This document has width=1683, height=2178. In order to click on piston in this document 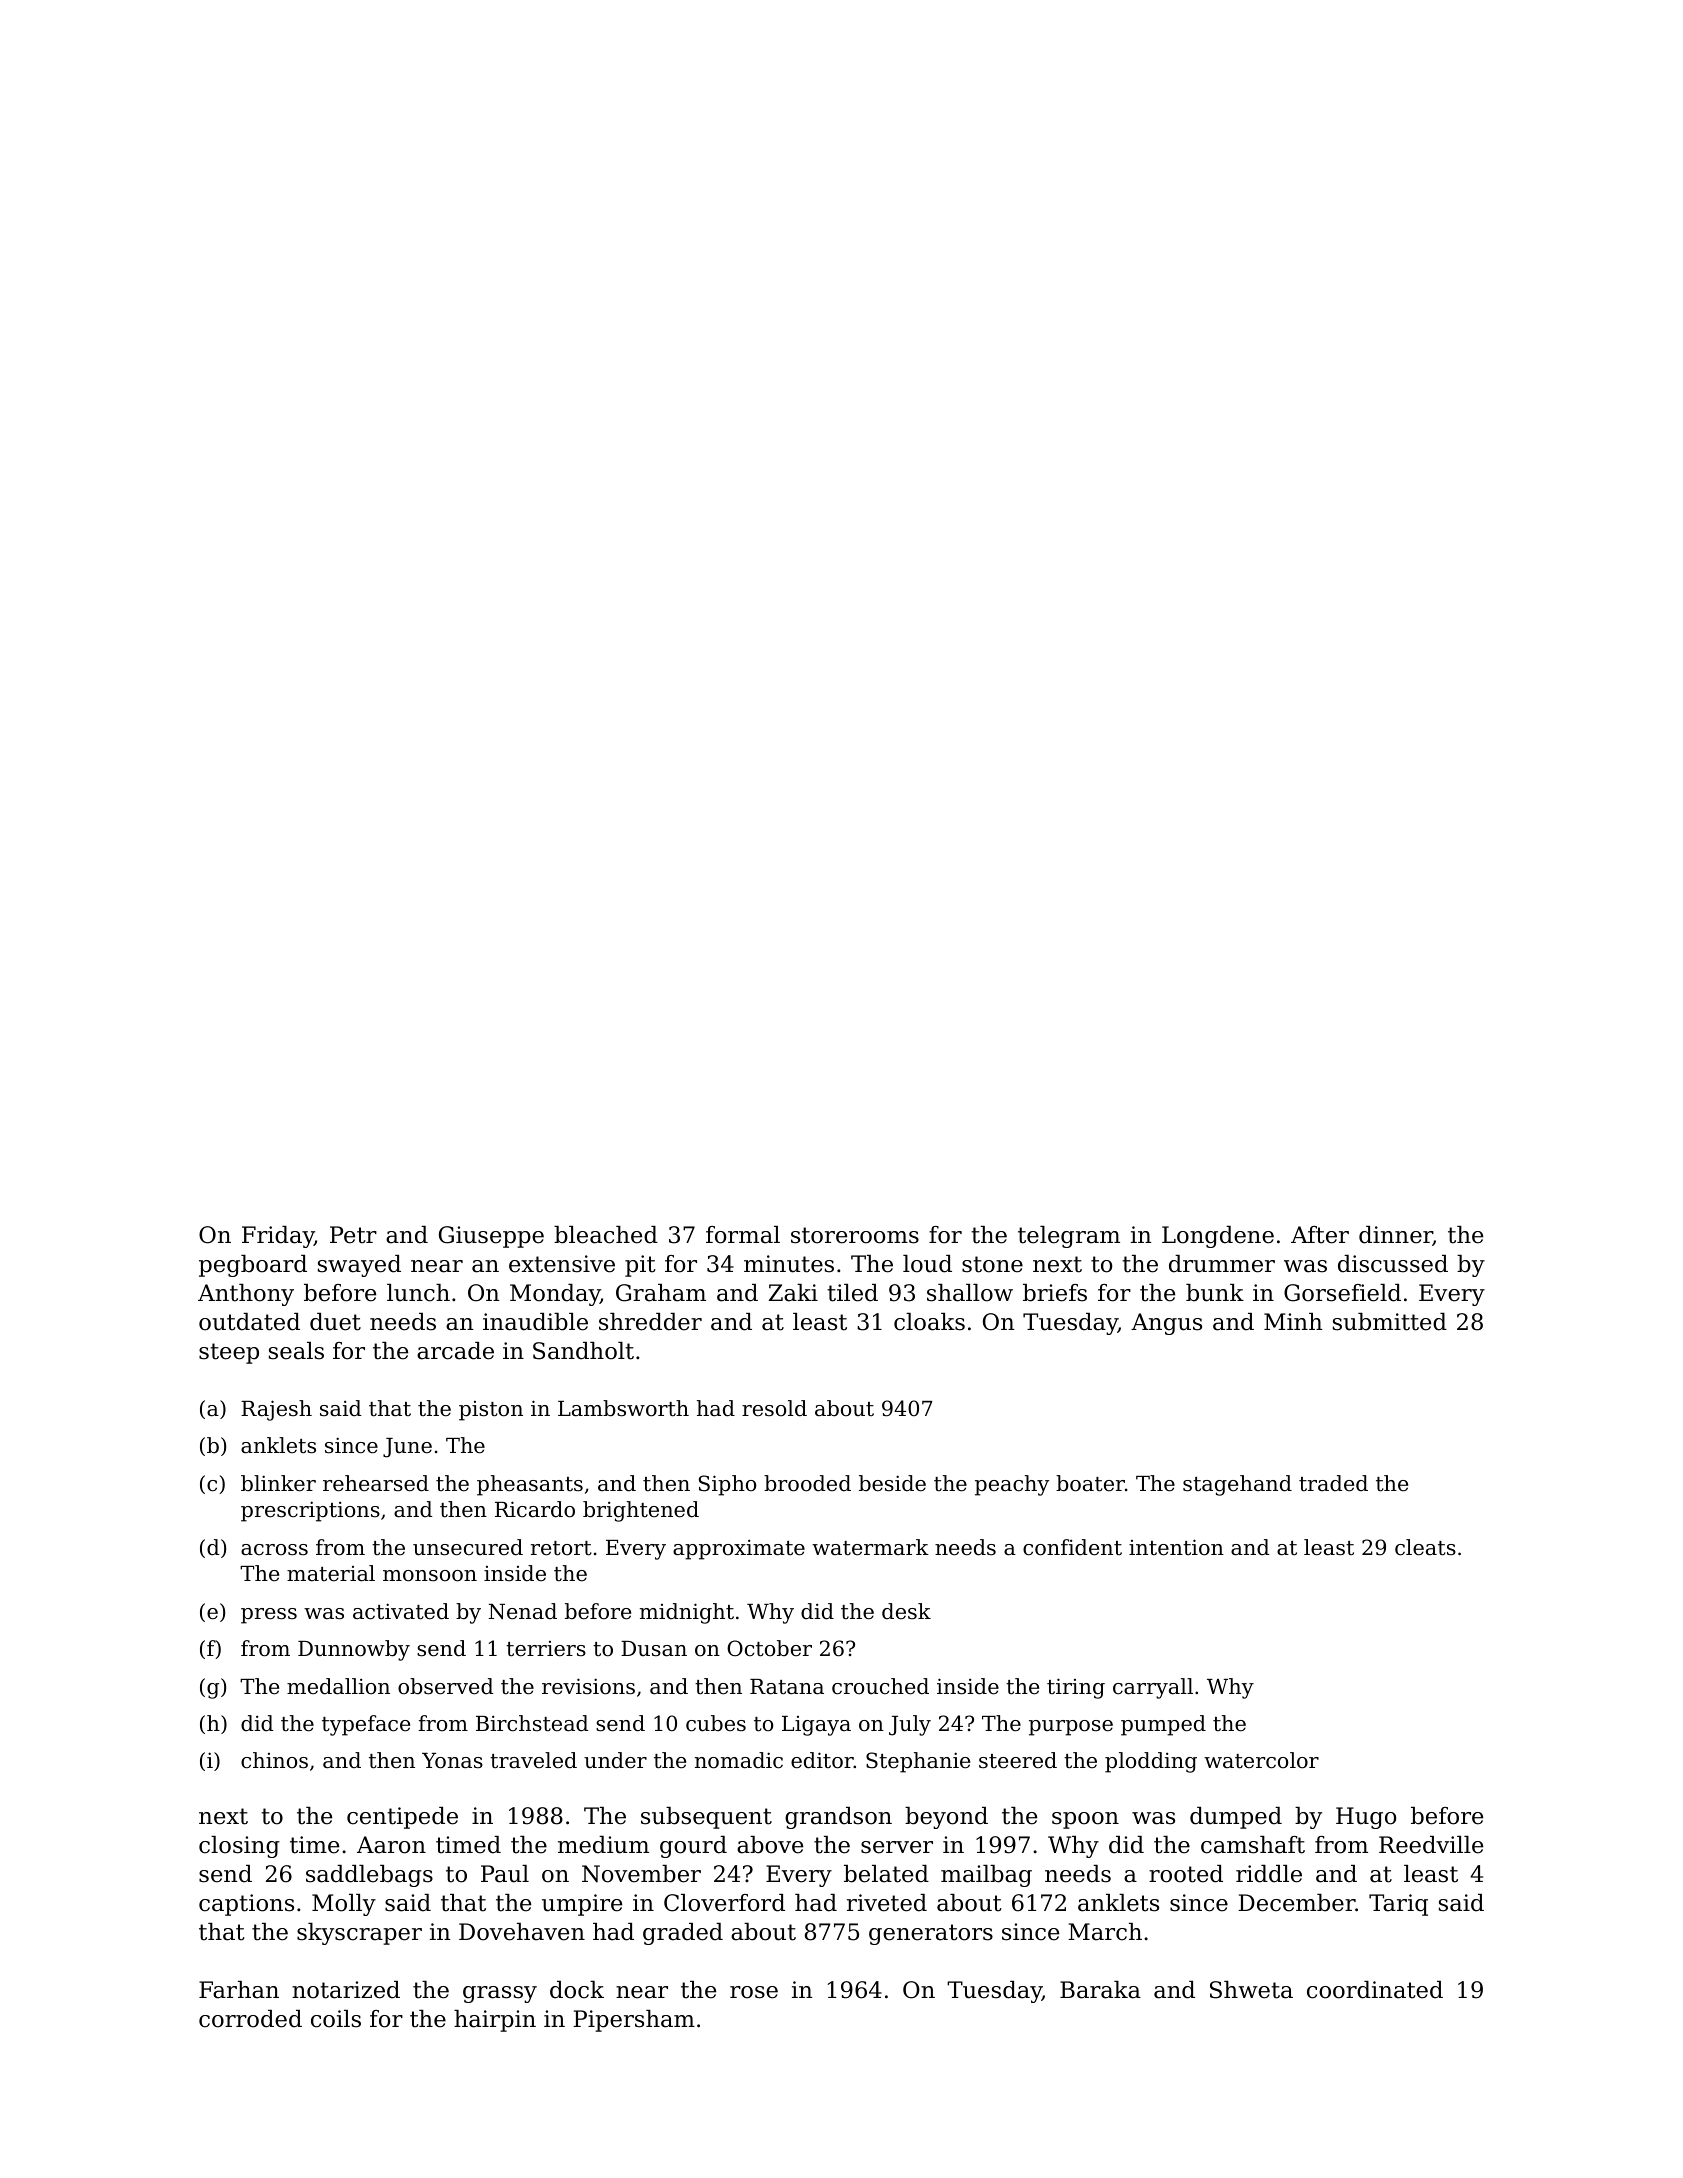, I will do `click(491, 1411)`.
